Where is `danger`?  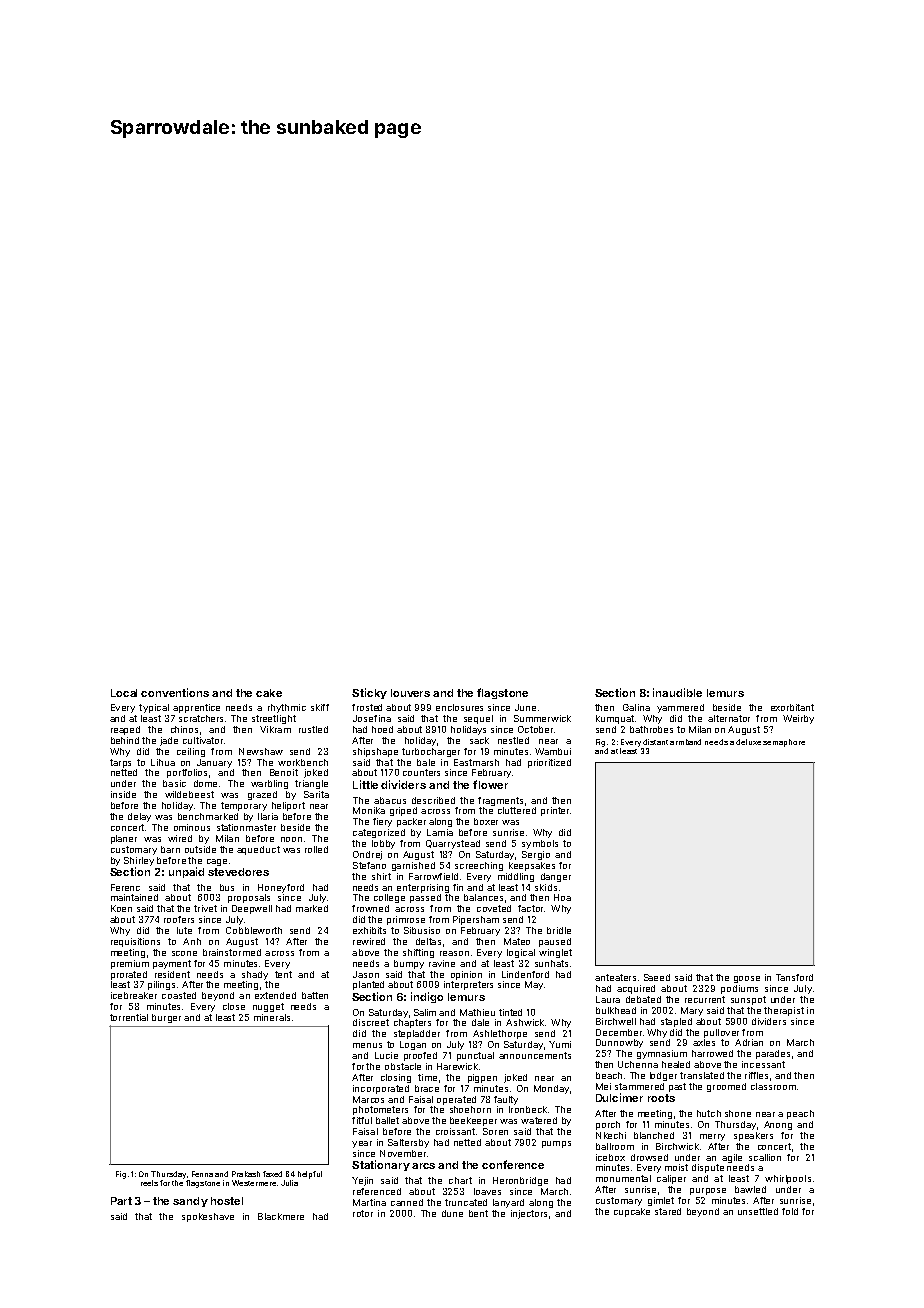
danger is located at coordinates (556, 877).
